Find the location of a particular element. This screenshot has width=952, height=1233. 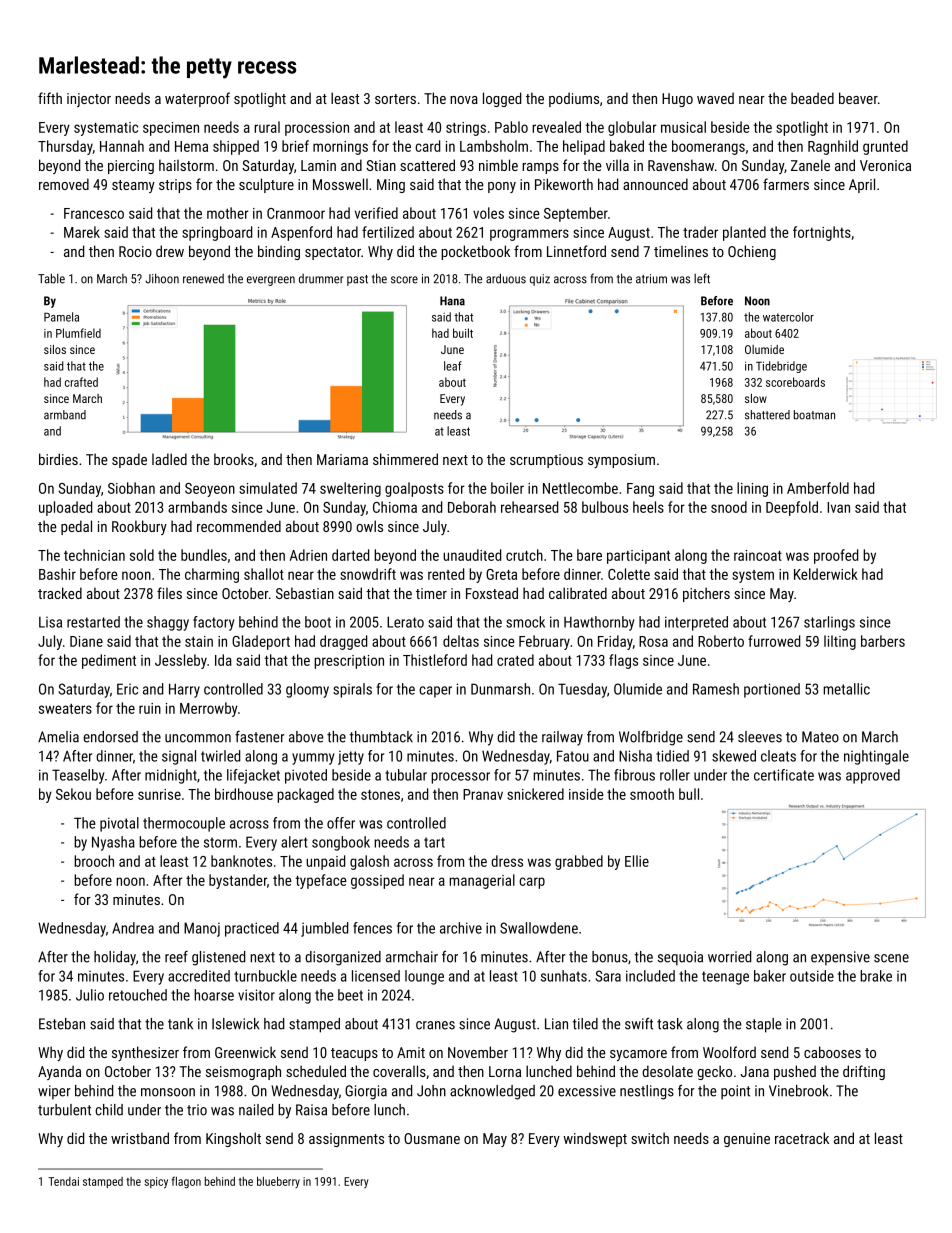

crutch is located at coordinates (524, 555).
